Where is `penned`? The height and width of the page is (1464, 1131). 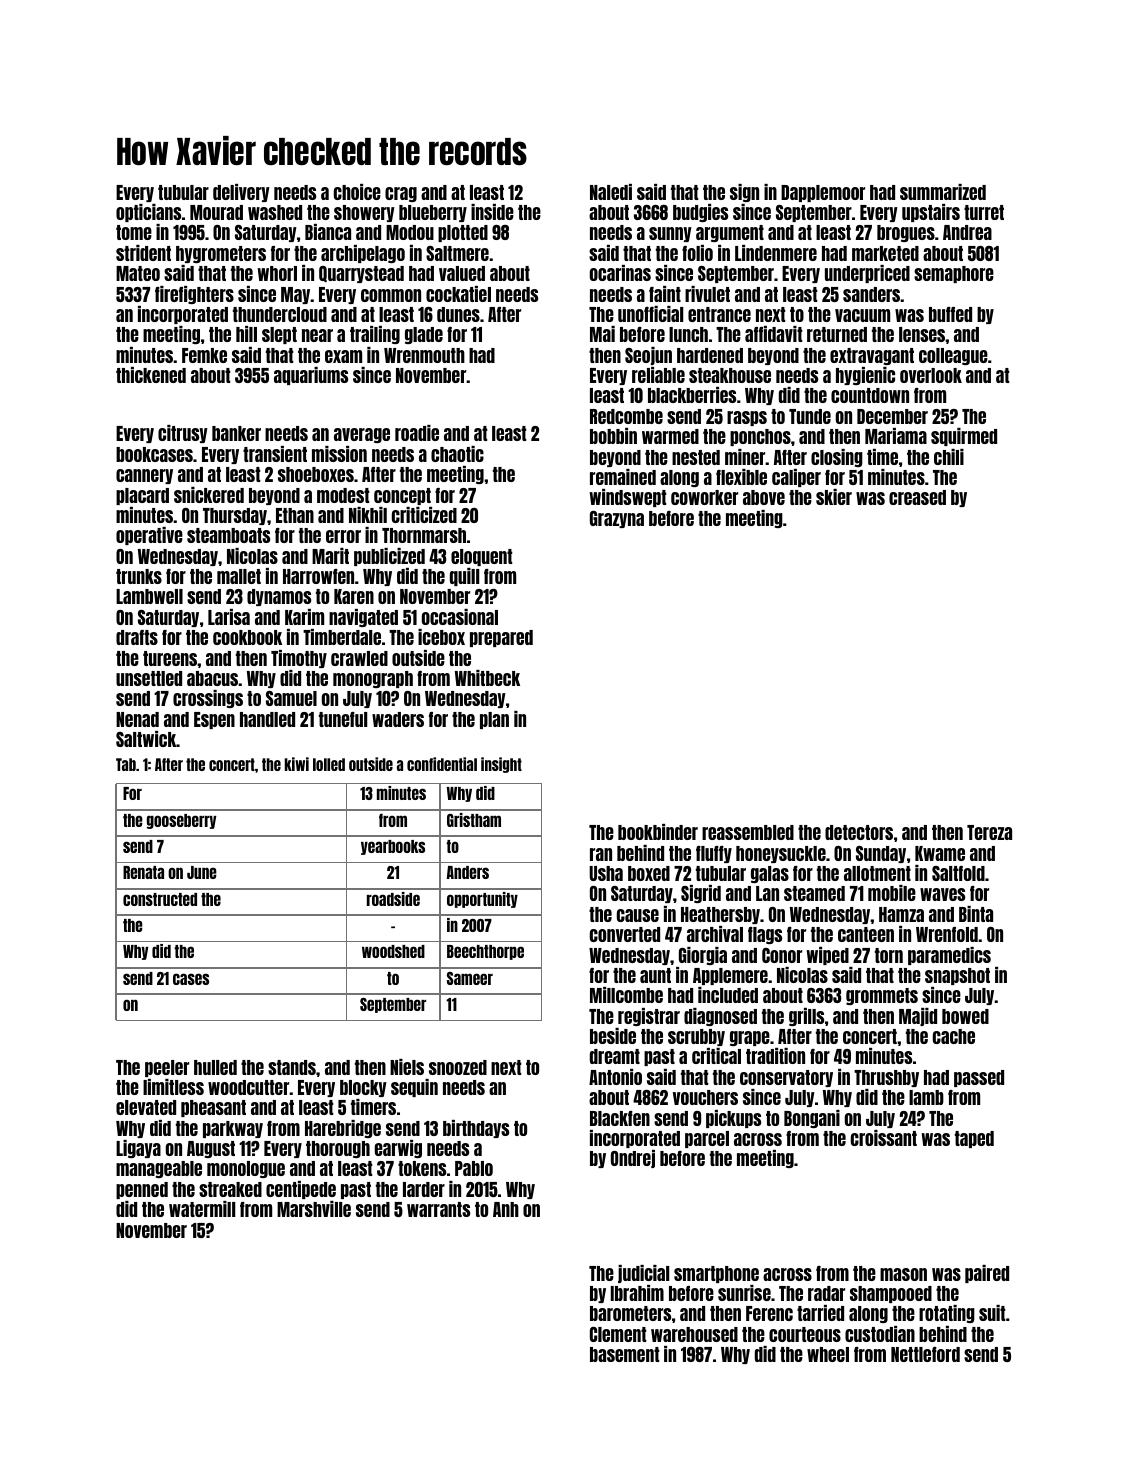
penned is located at coordinates (142, 1190).
